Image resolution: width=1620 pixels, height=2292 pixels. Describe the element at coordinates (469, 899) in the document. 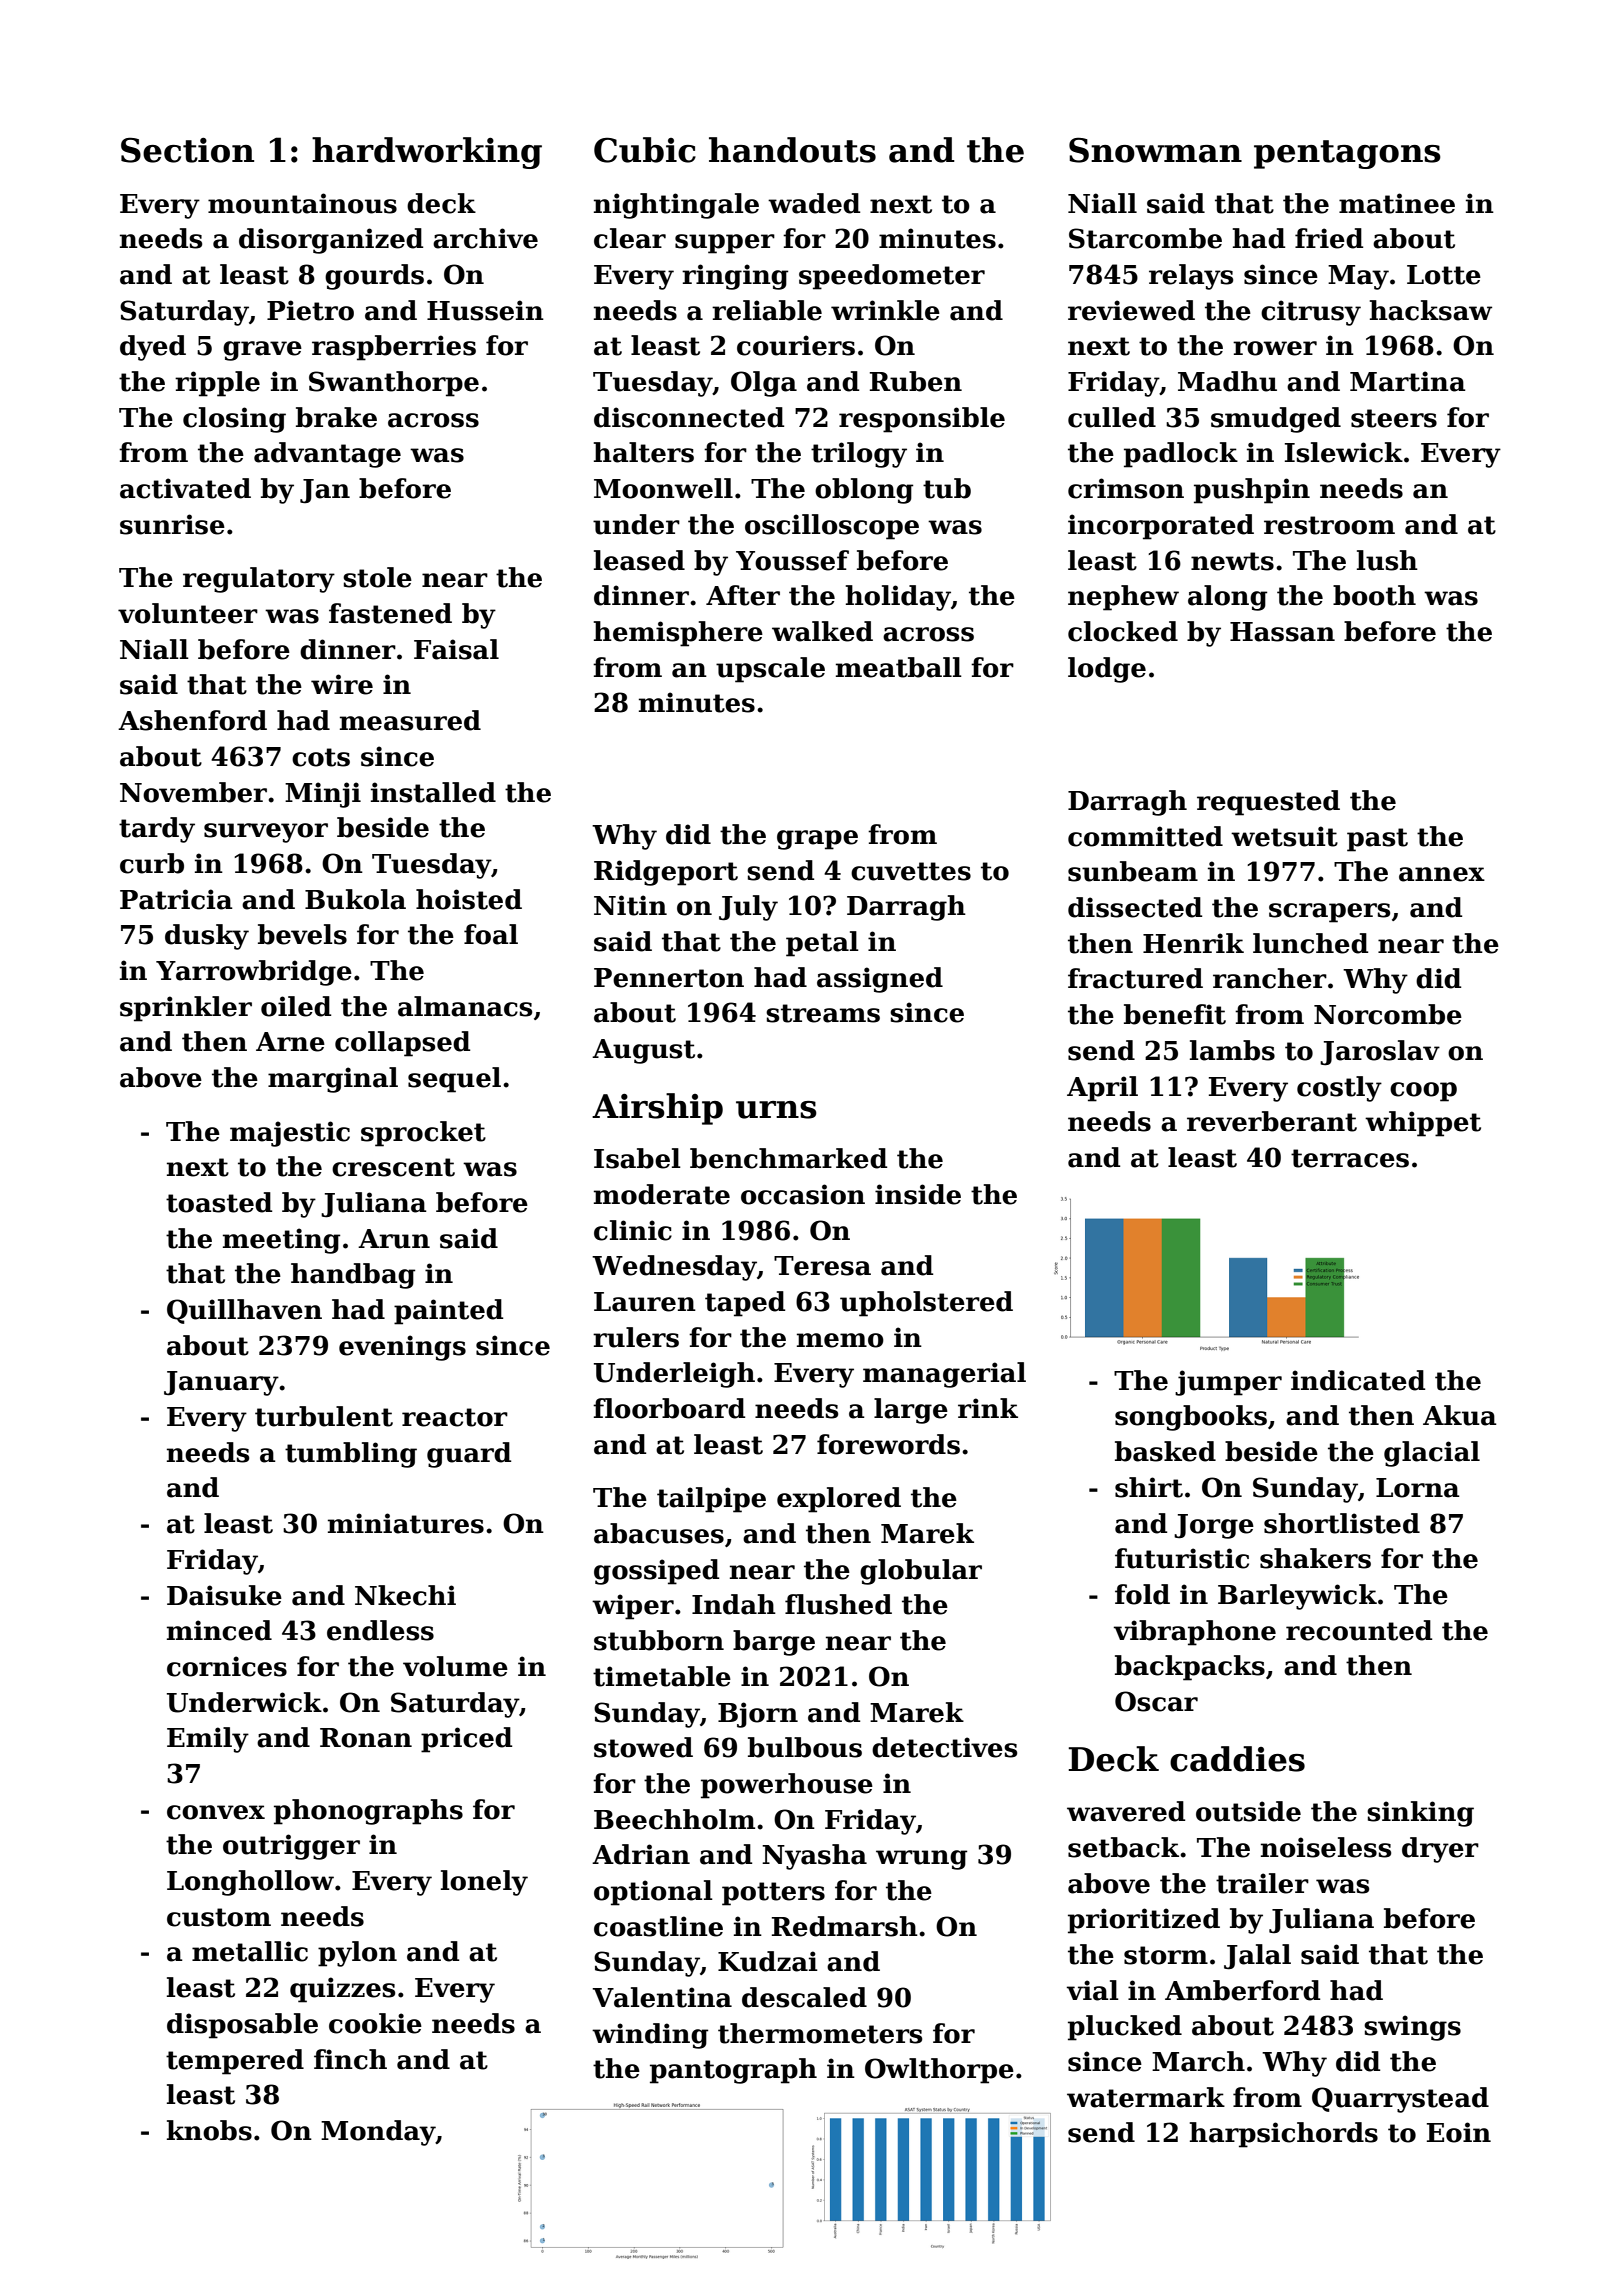

I see `hoisted` at that location.
